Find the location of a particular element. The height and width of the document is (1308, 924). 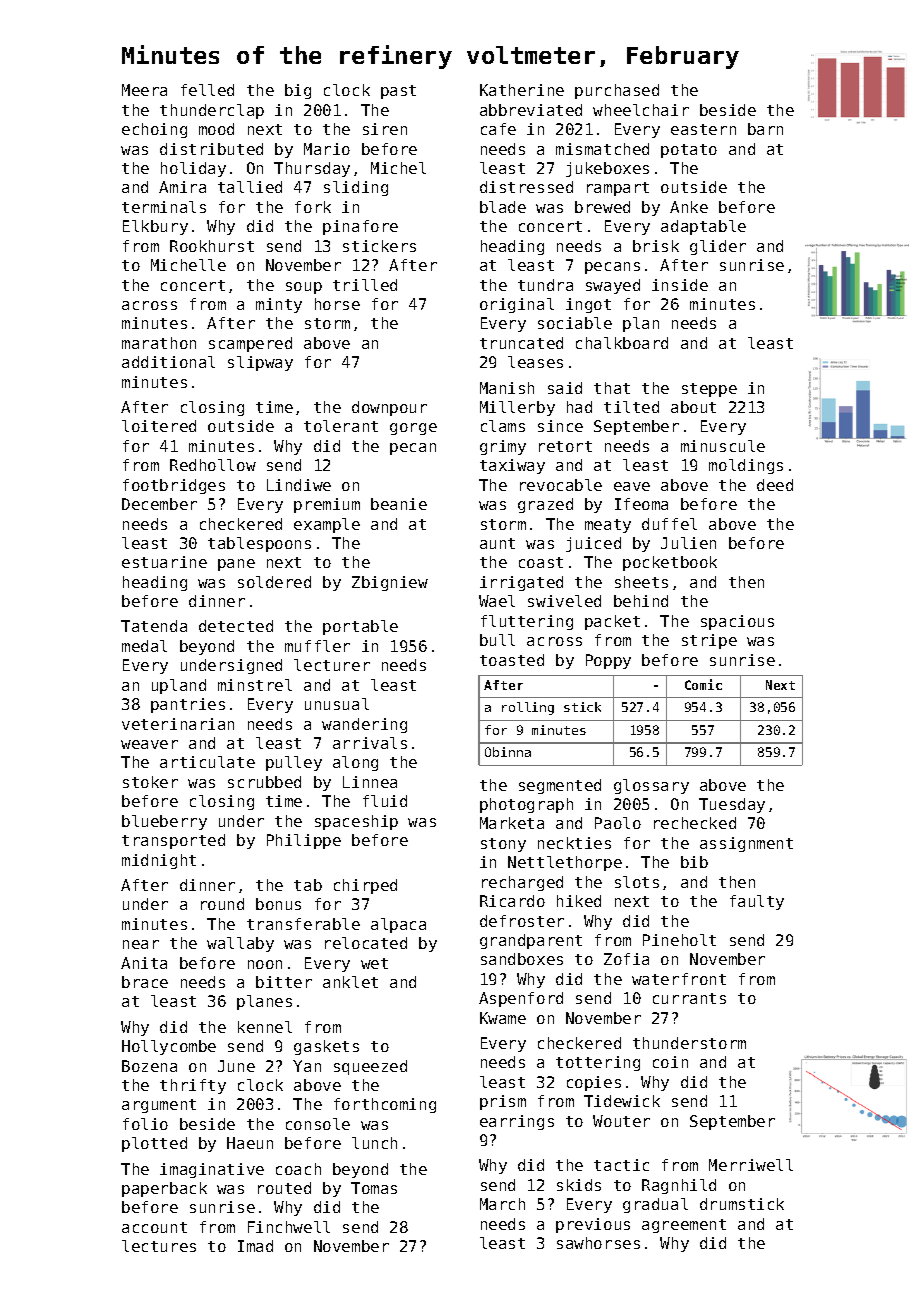

deed is located at coordinates (775, 485).
